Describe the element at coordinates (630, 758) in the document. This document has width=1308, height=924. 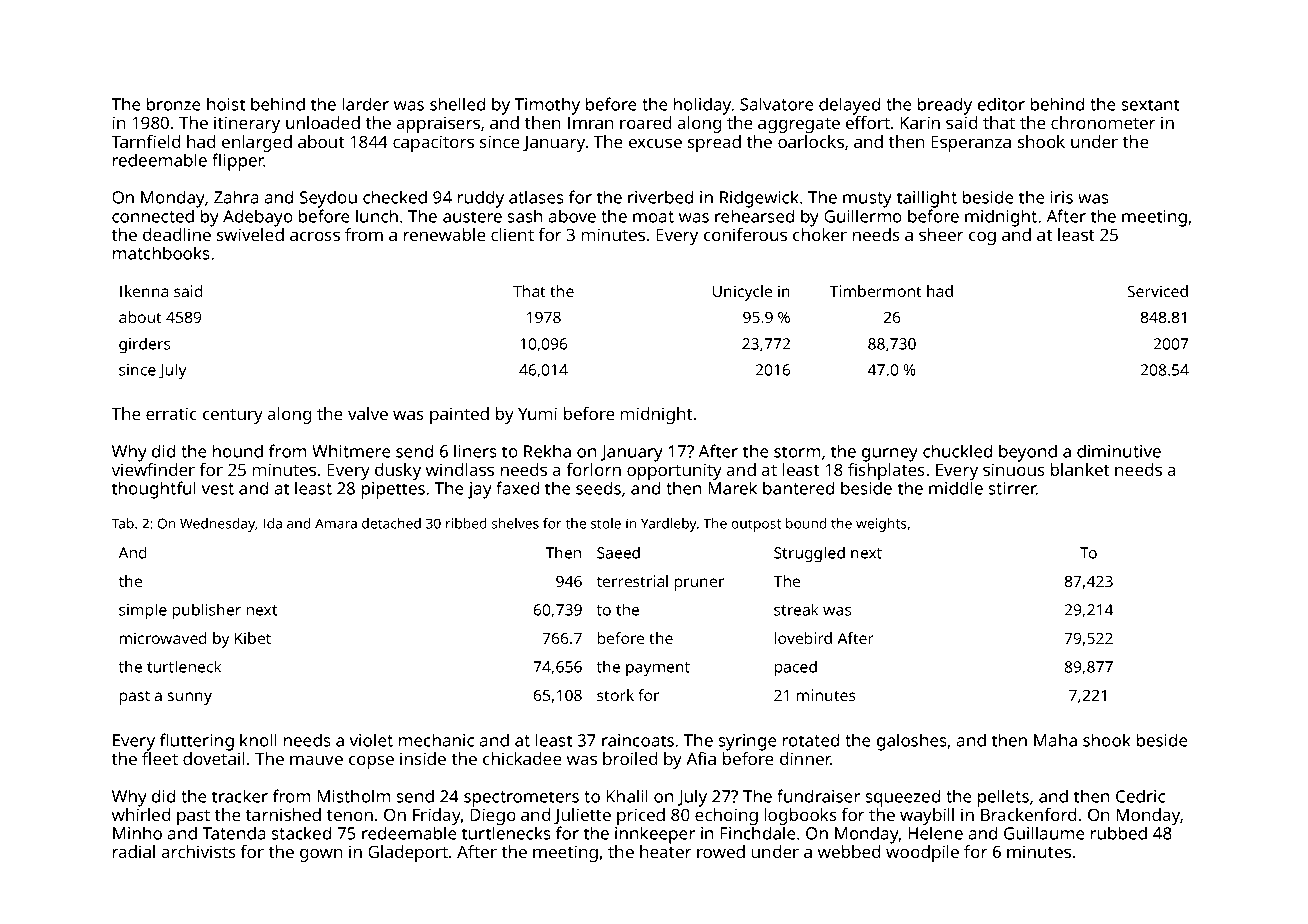
I see `broiled` at that location.
